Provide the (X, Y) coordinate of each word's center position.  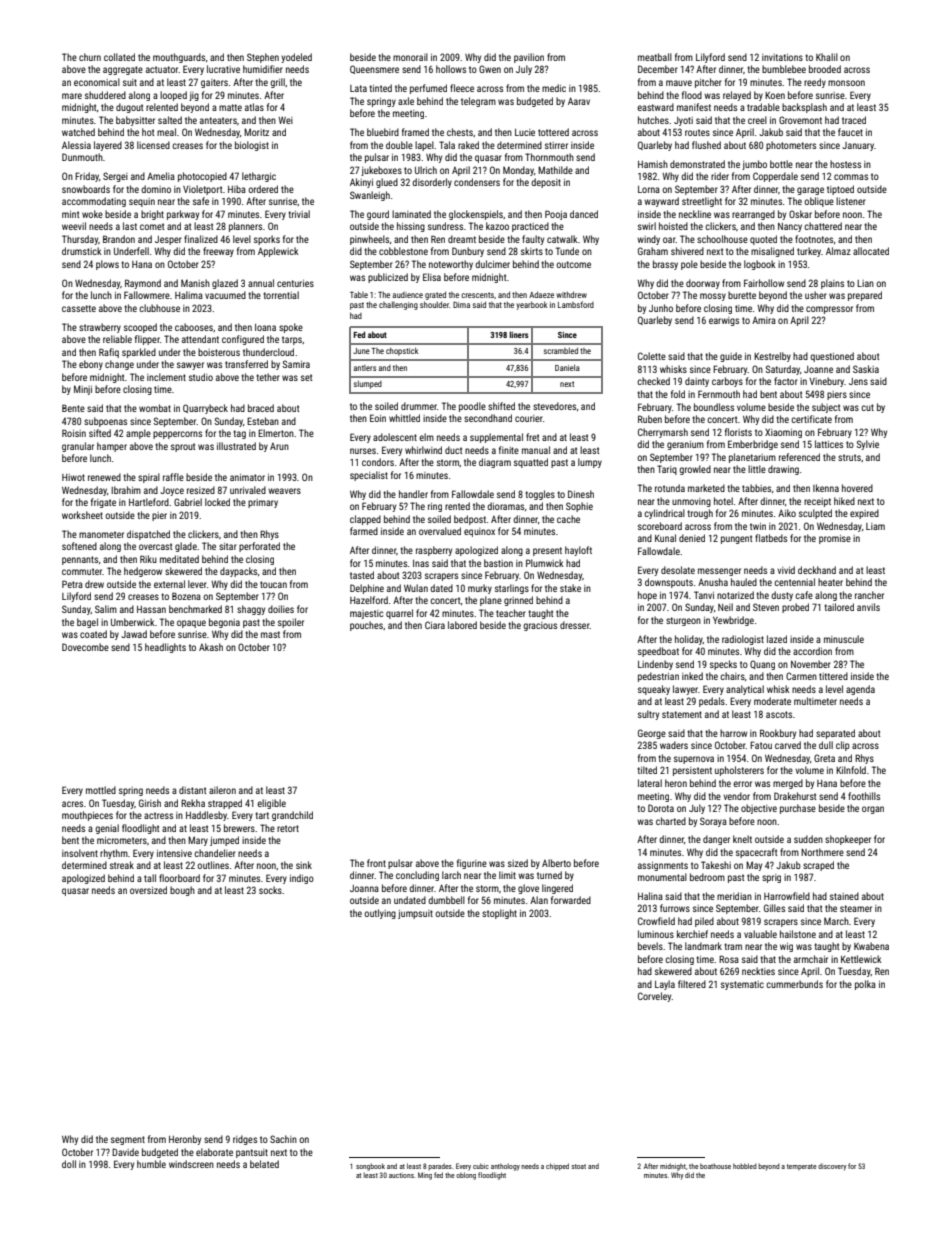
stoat (579, 1166)
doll (69, 1164)
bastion (498, 563)
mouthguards (179, 58)
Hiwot (73, 477)
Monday (518, 171)
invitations (782, 57)
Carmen (801, 676)
